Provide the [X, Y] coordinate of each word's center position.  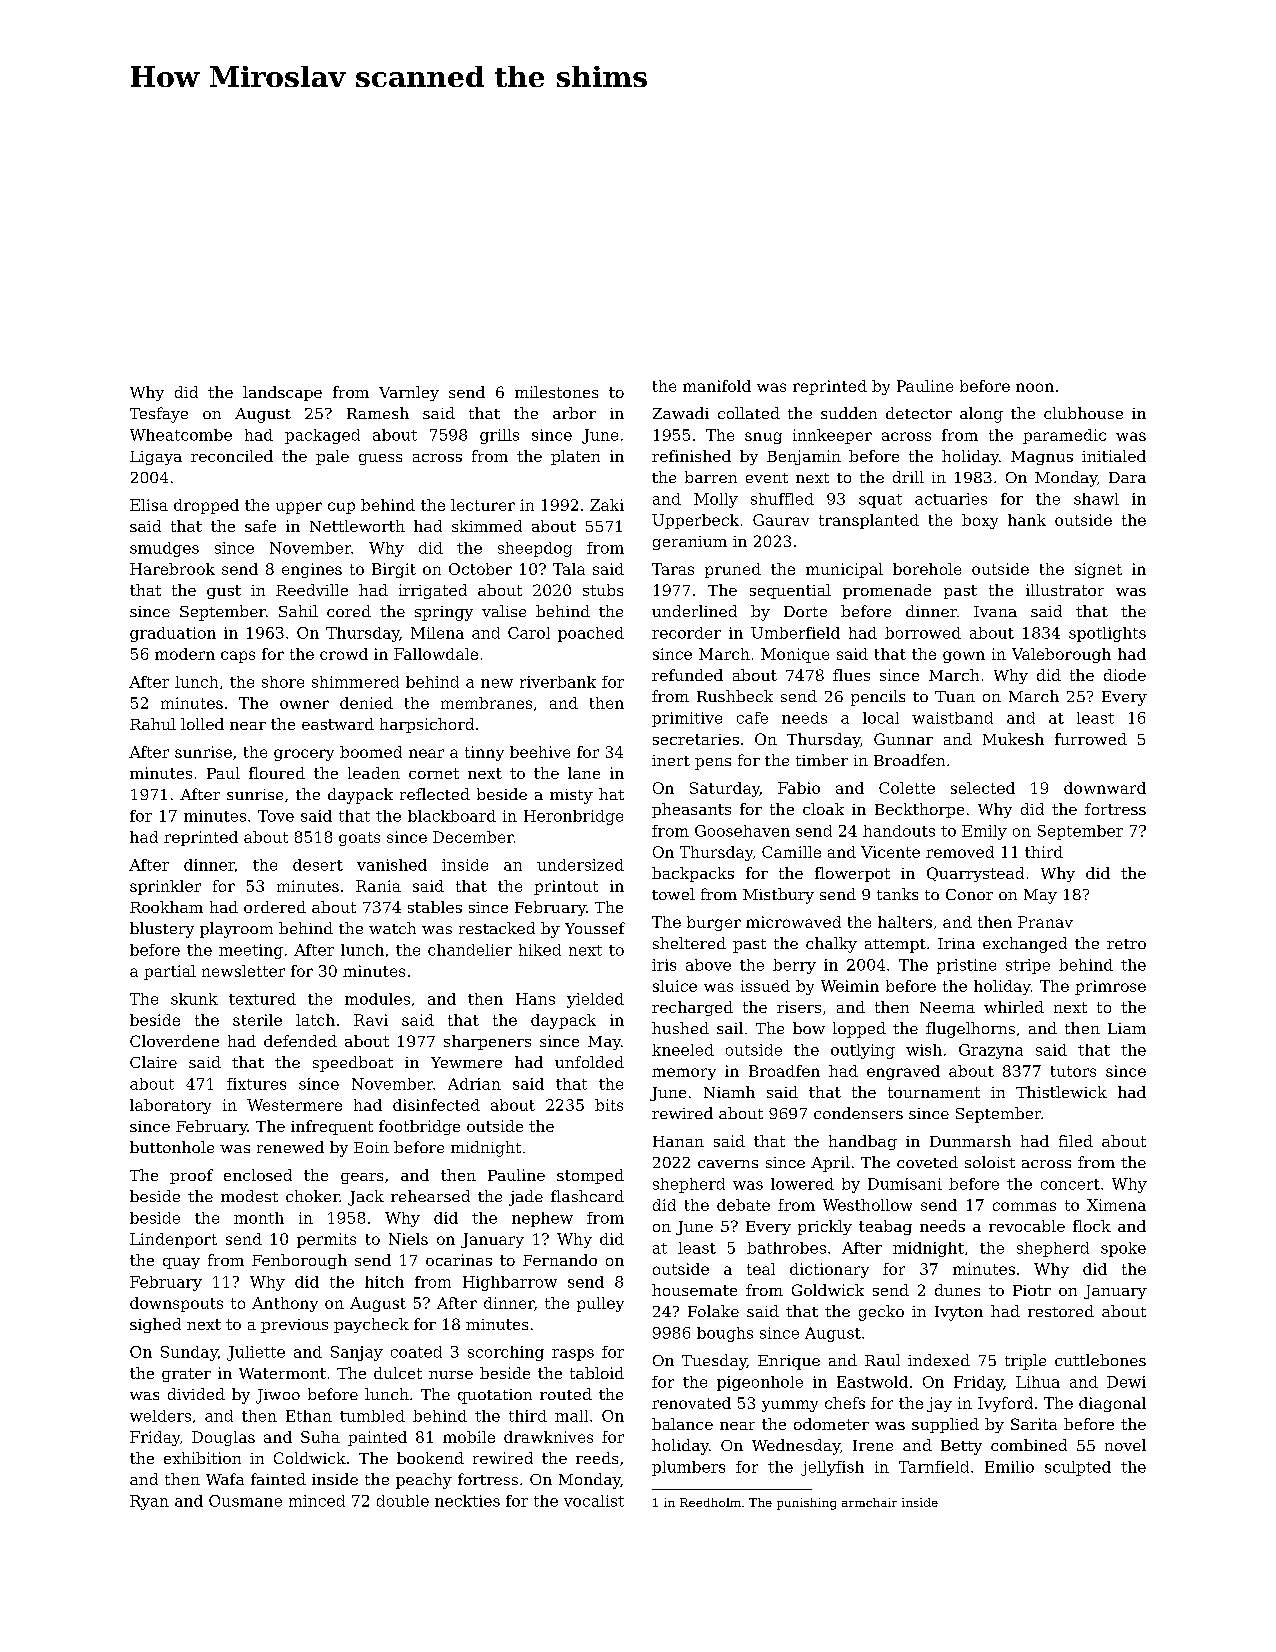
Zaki [607, 505]
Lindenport [173, 1240]
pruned [733, 570]
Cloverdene [174, 1041]
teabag [885, 1227]
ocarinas [459, 1260]
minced [317, 1501]
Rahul [153, 724]
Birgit [394, 570]
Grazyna [991, 1051]
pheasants [691, 810]
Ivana [995, 611]
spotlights [1107, 634]
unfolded [589, 1062]
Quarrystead [975, 874]
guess [380, 459]
